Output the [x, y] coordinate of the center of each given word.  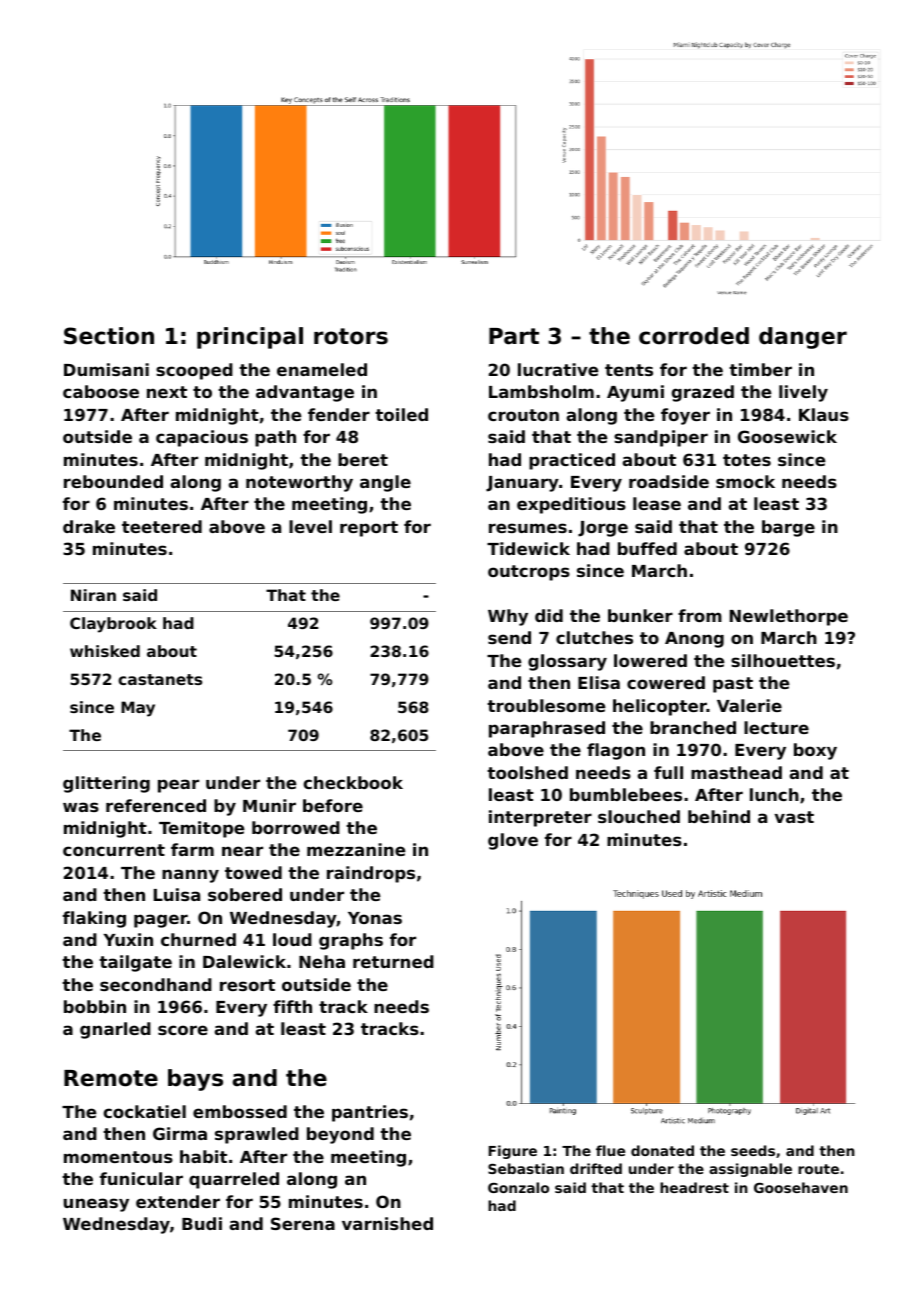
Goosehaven [801, 1187]
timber [760, 369]
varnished [387, 1223]
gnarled [115, 1030]
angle [385, 483]
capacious [202, 438]
